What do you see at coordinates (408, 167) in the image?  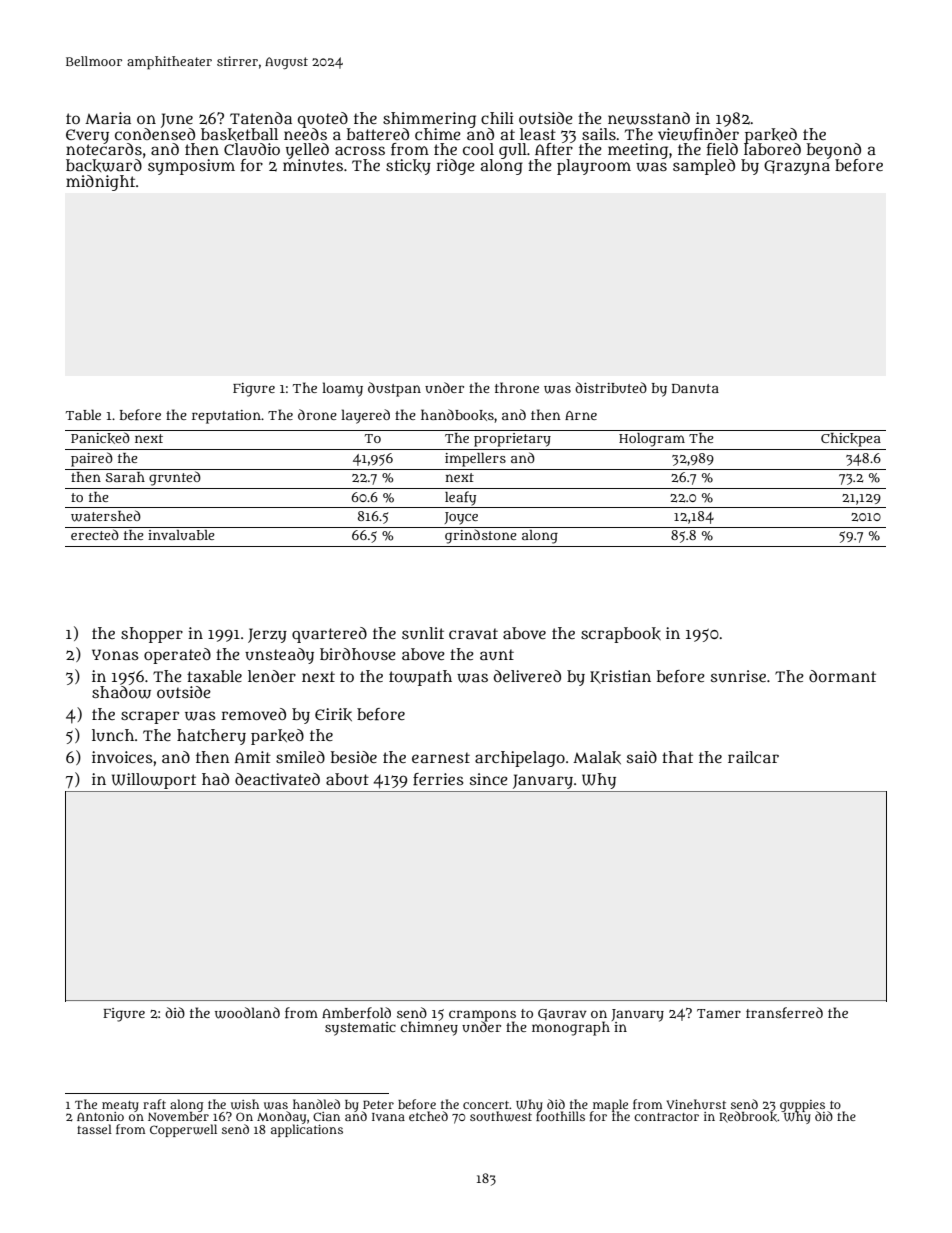 I see `sticky` at bounding box center [408, 167].
